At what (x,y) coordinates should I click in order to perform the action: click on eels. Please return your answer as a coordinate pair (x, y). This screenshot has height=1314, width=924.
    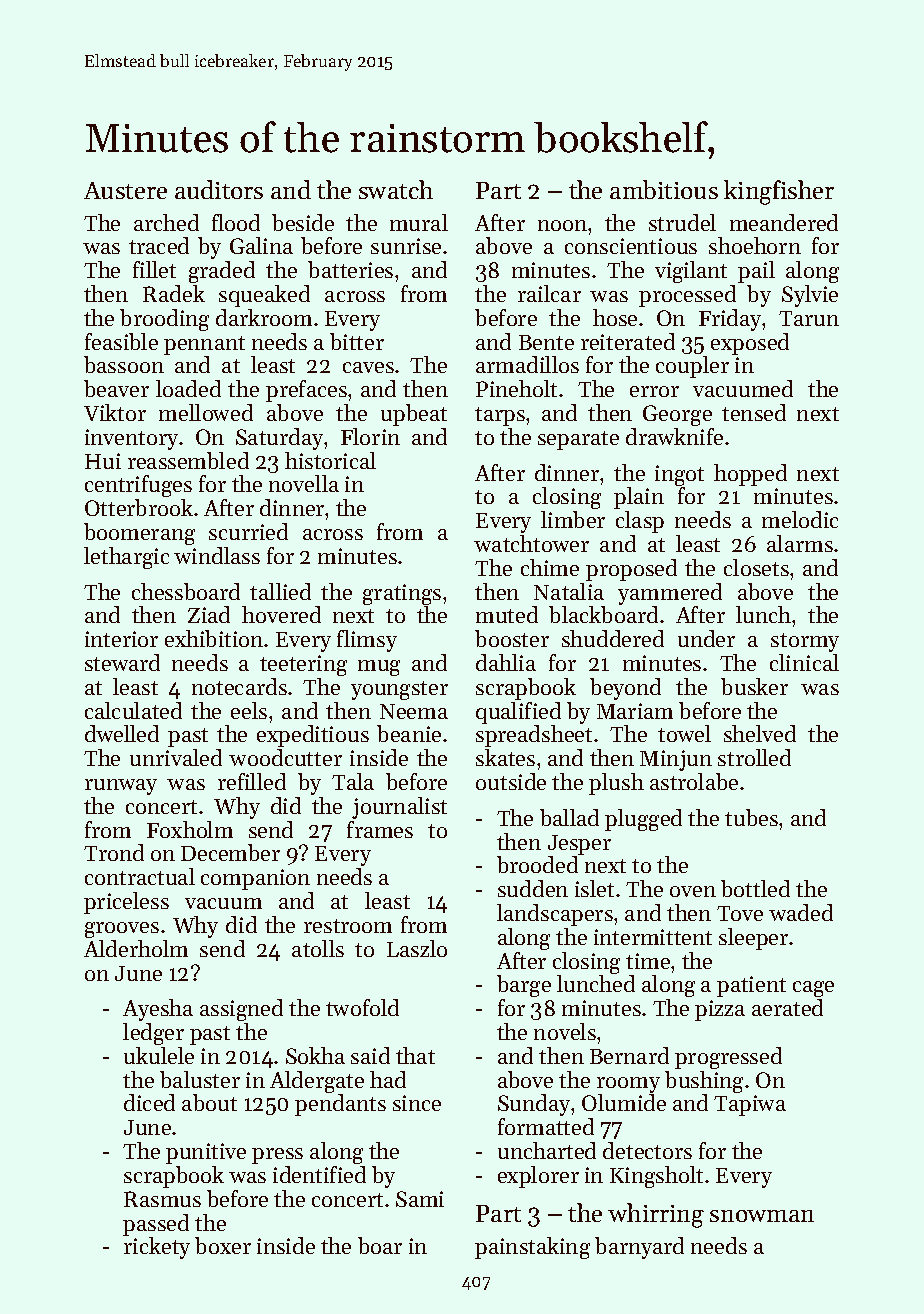
    Looking at the image, I should click on (249, 710).
